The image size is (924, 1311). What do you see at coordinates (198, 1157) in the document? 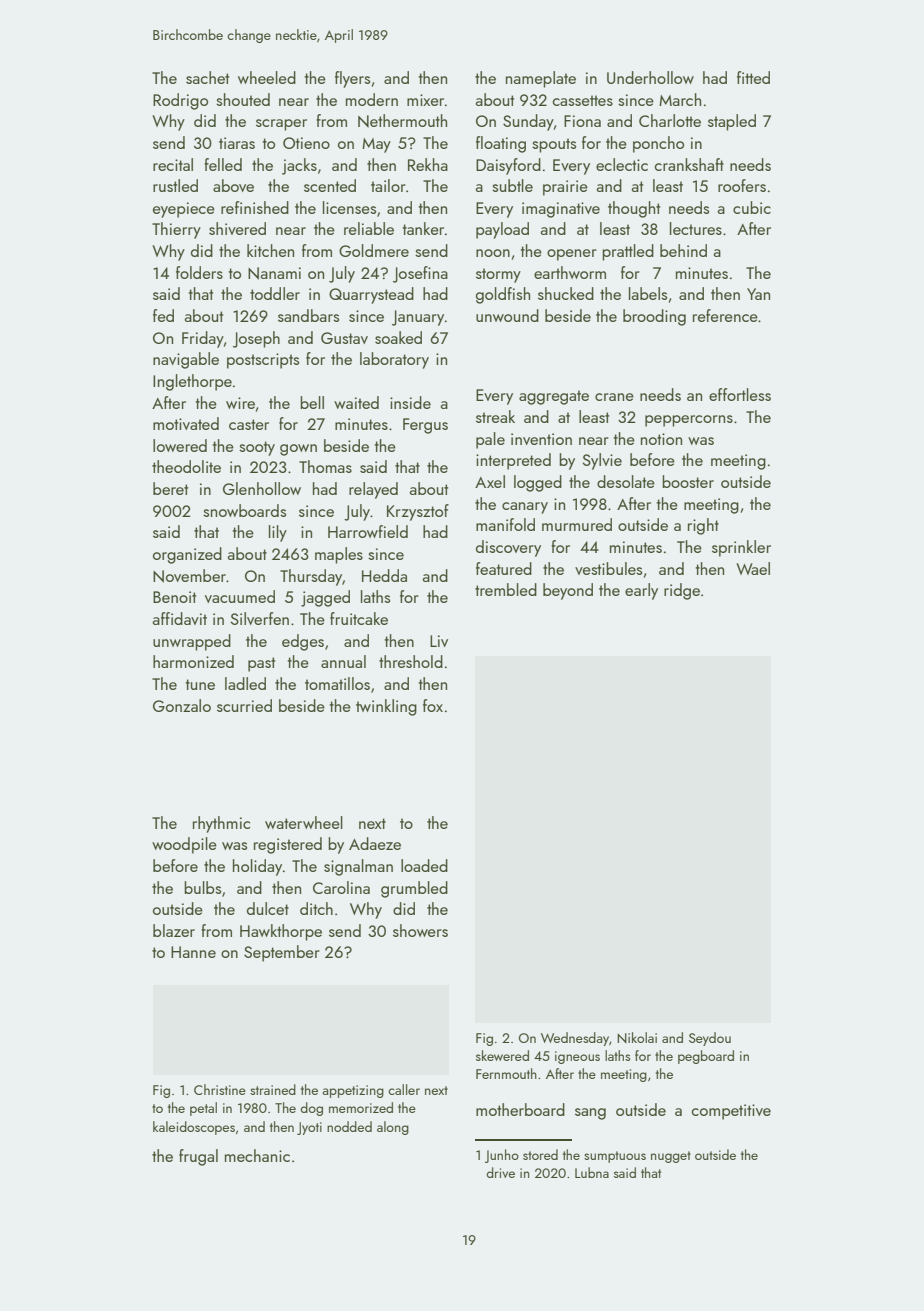
I see `frugal` at bounding box center [198, 1157].
